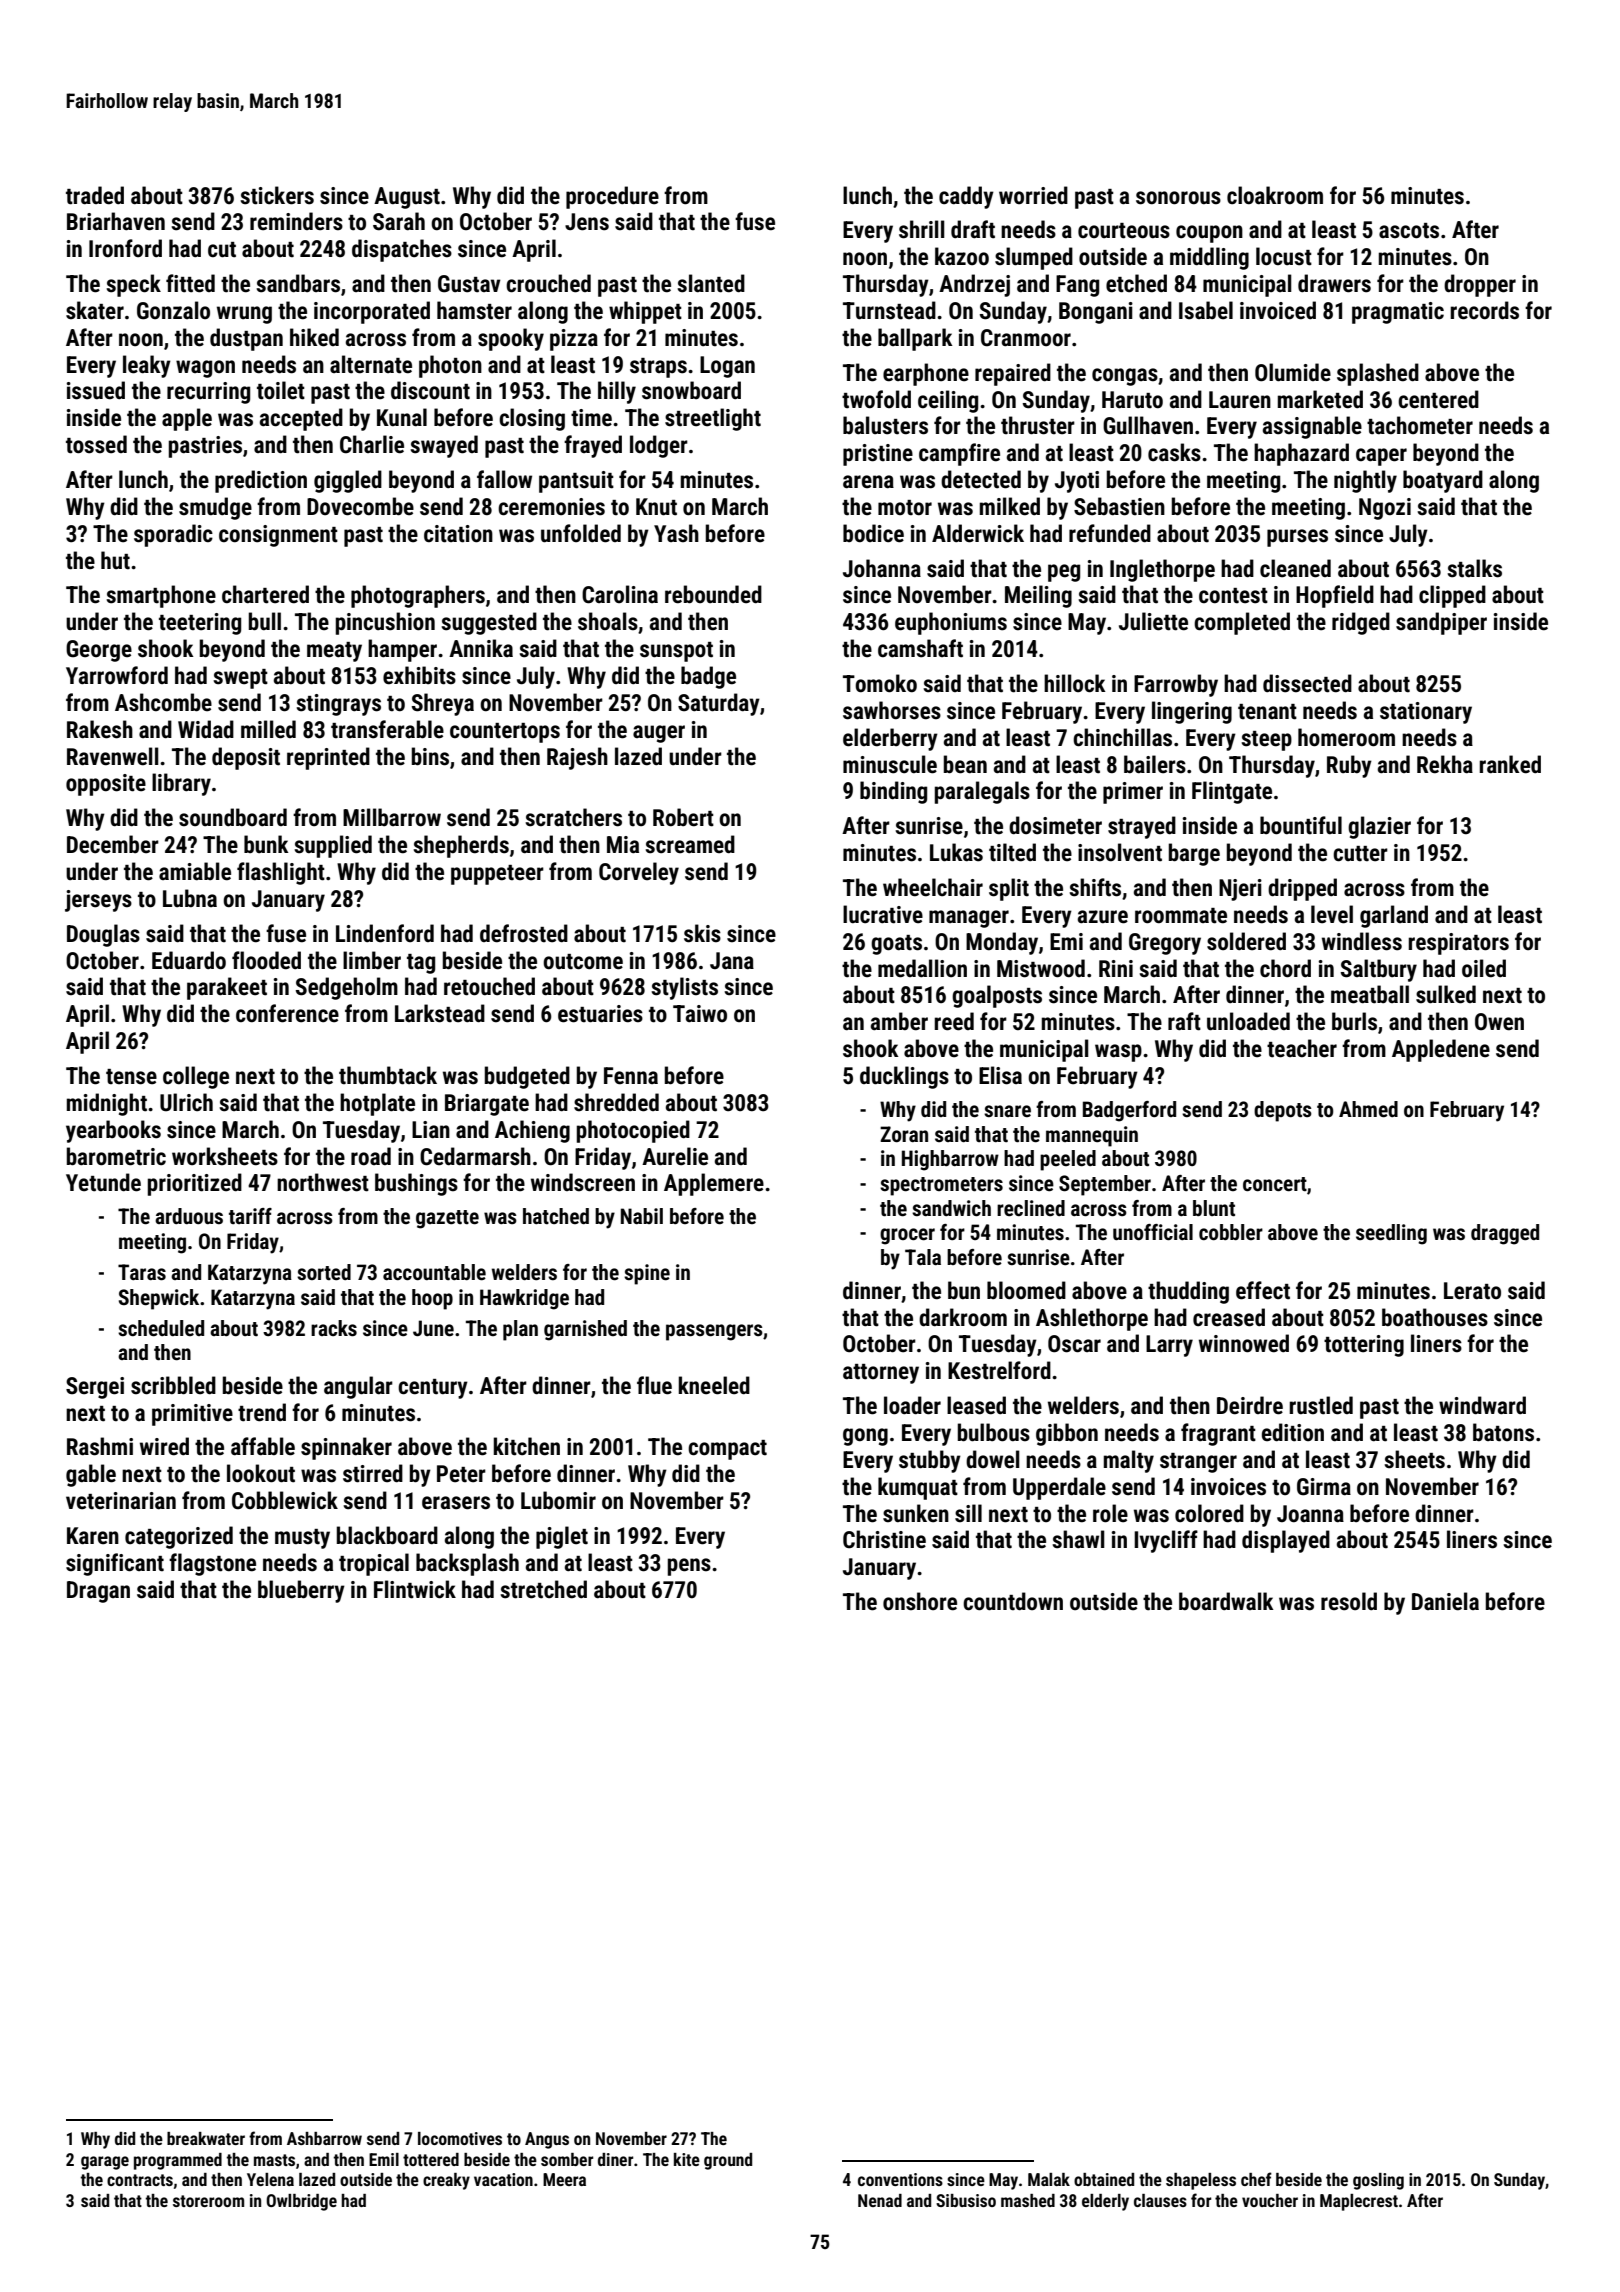  Describe the element at coordinates (431, 1130) in the page. I see `Lian` at that location.
